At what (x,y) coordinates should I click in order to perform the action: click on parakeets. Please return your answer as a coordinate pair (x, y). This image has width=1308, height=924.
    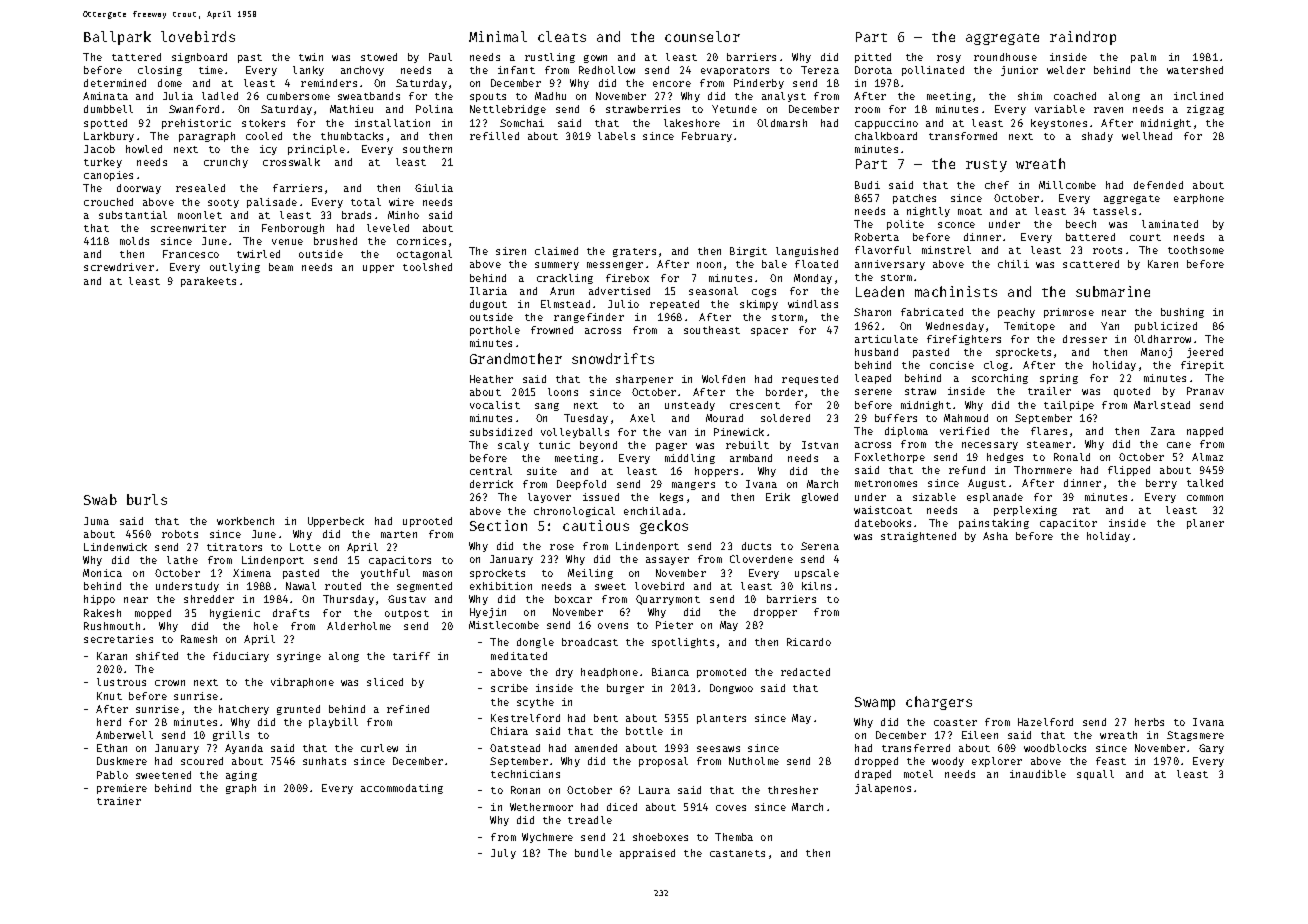
    Looking at the image, I should click on (208, 282).
